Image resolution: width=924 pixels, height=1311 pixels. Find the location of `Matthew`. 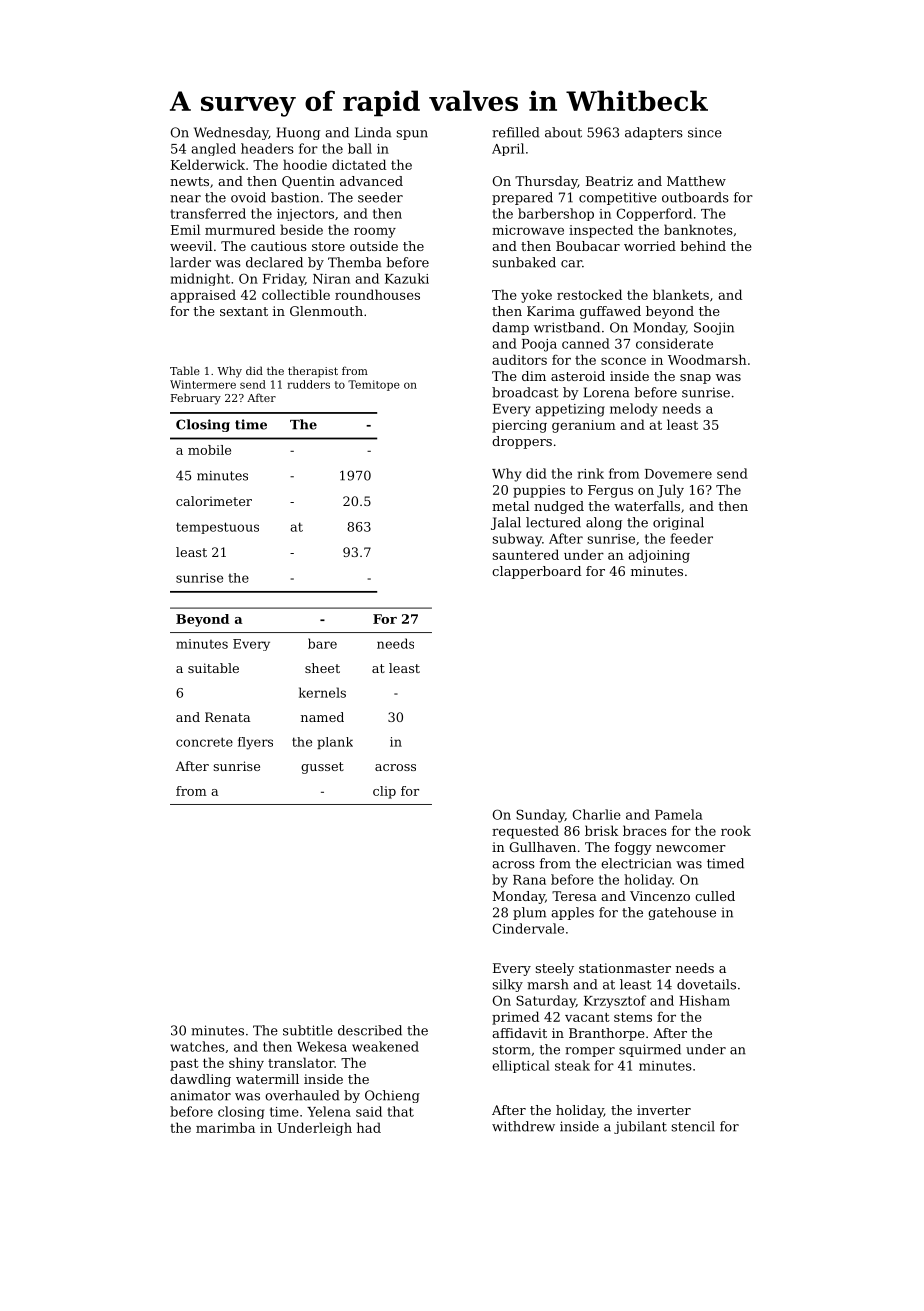

Matthew is located at coordinates (696, 181).
